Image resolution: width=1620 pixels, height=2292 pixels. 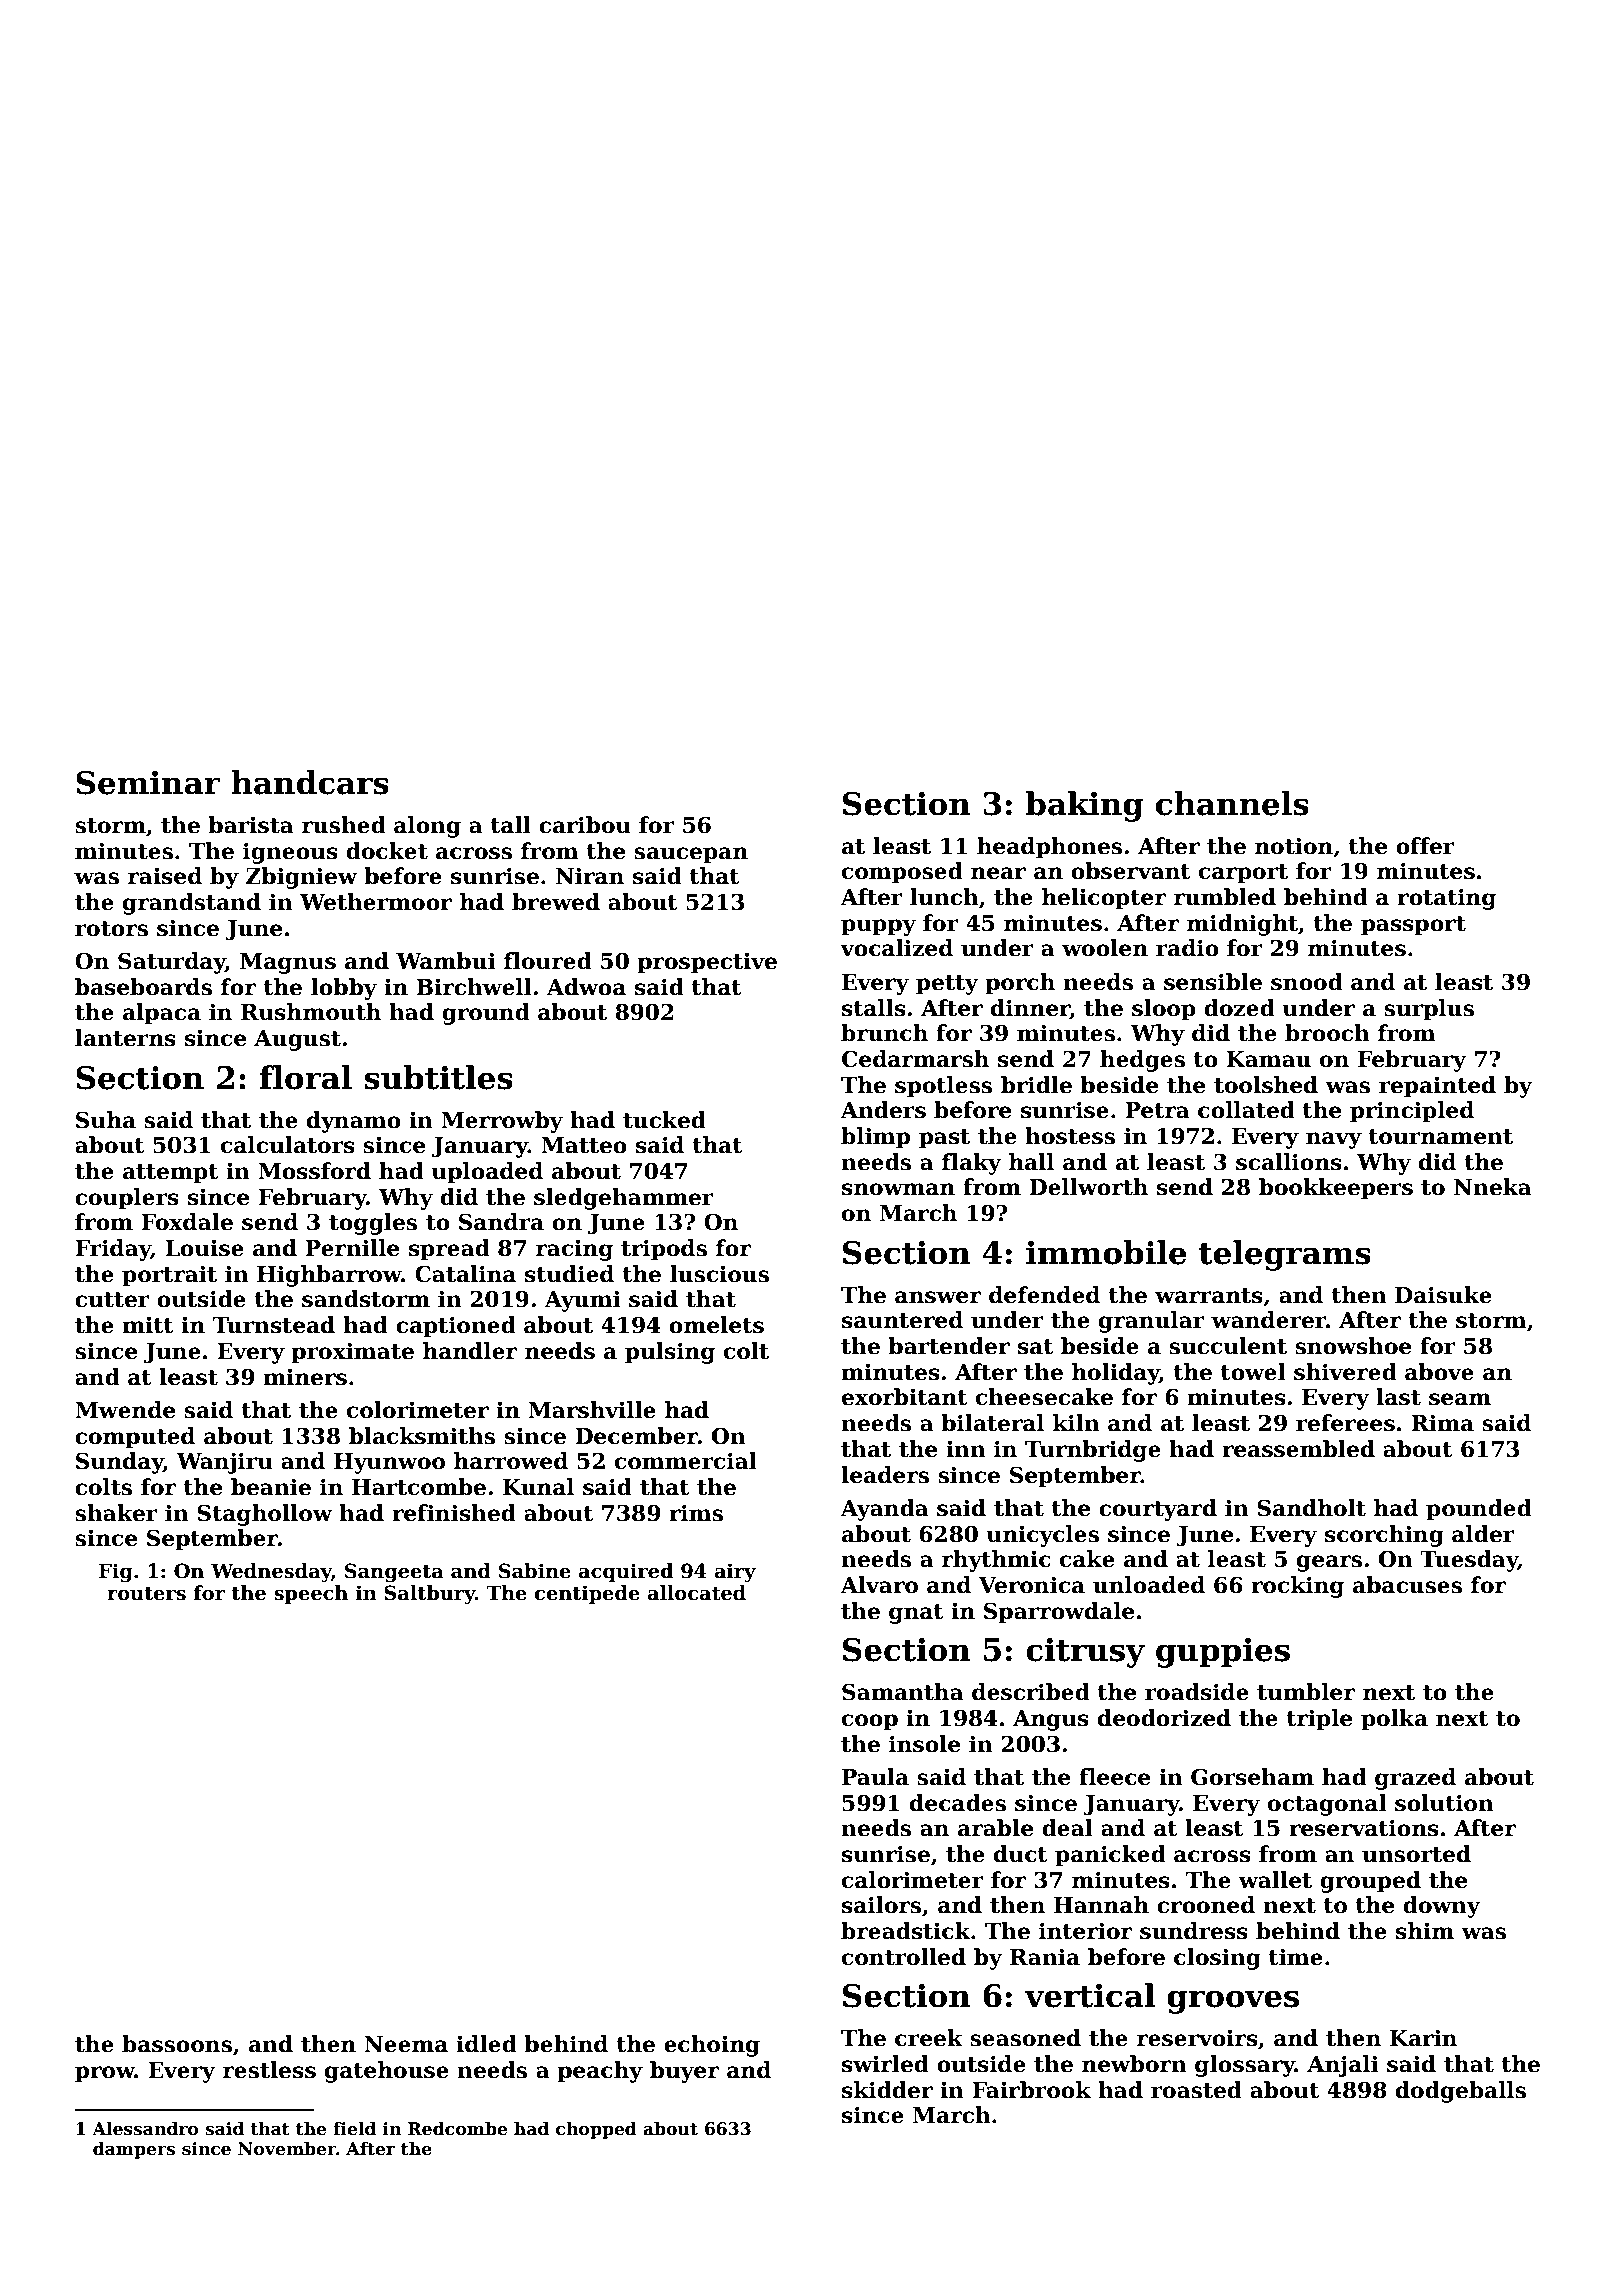 I want to click on along, so click(x=427, y=827).
